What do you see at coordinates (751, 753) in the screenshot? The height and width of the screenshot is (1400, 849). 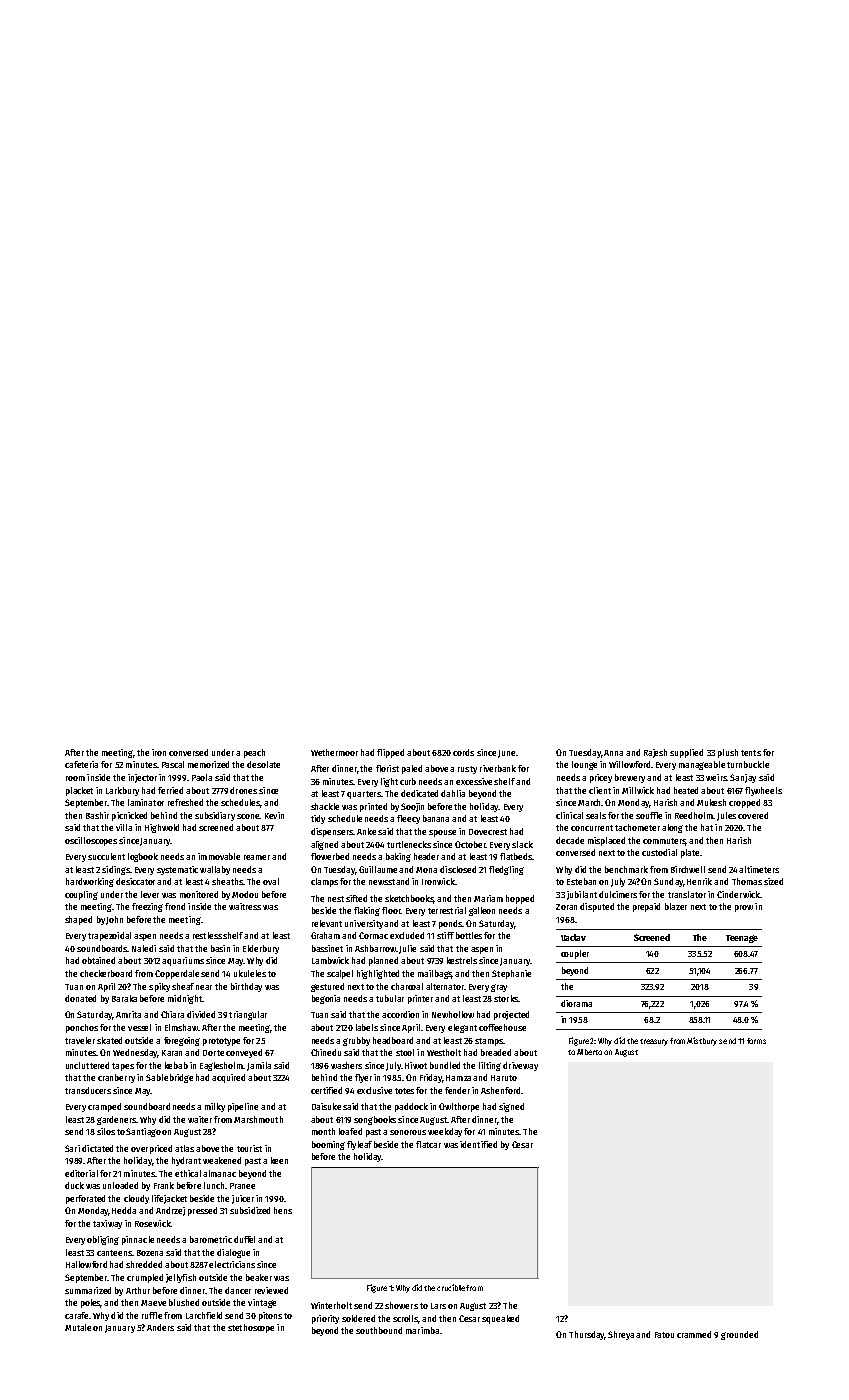 I see `tents` at bounding box center [751, 753].
